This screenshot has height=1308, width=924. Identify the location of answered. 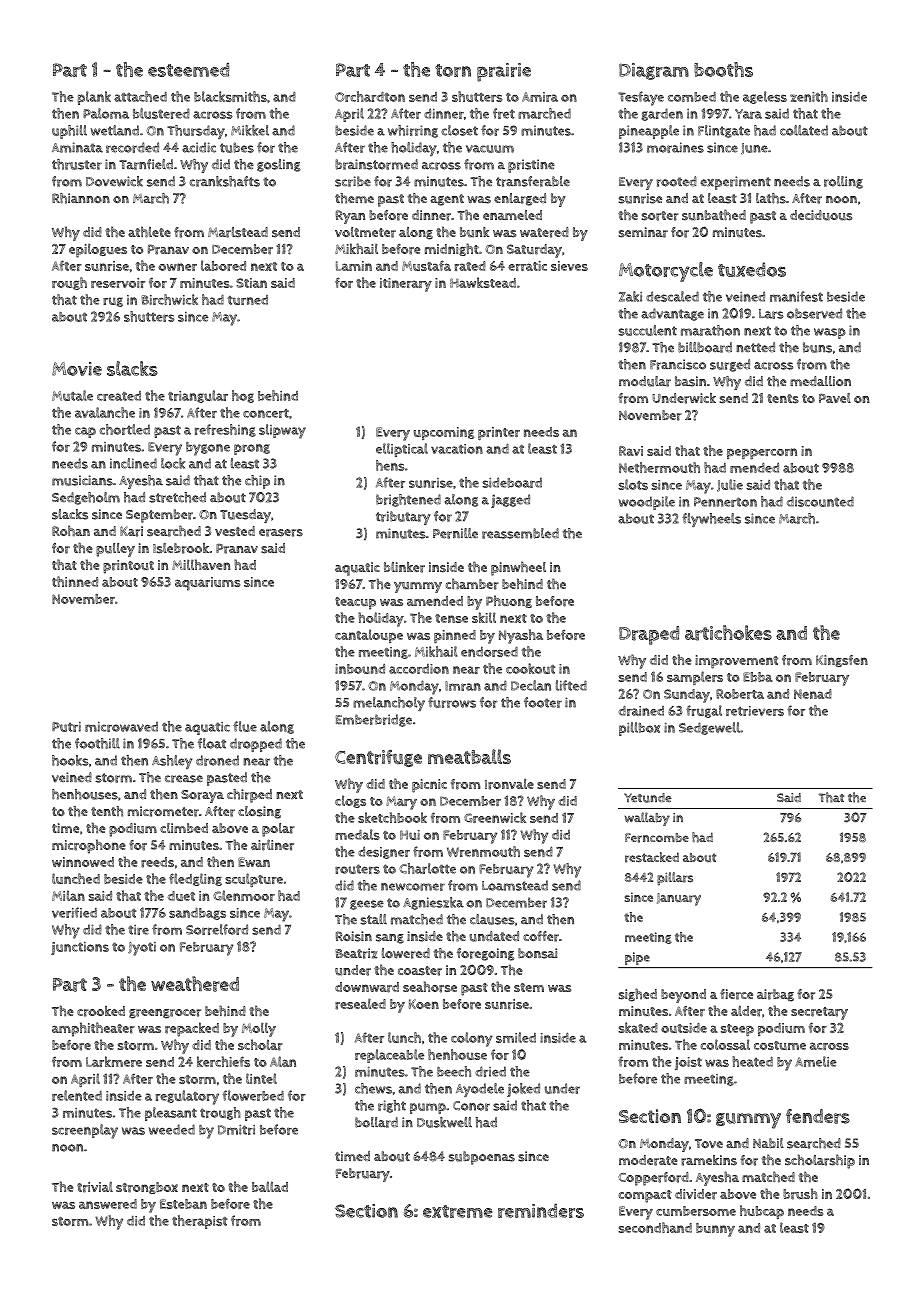
(108, 1204).
